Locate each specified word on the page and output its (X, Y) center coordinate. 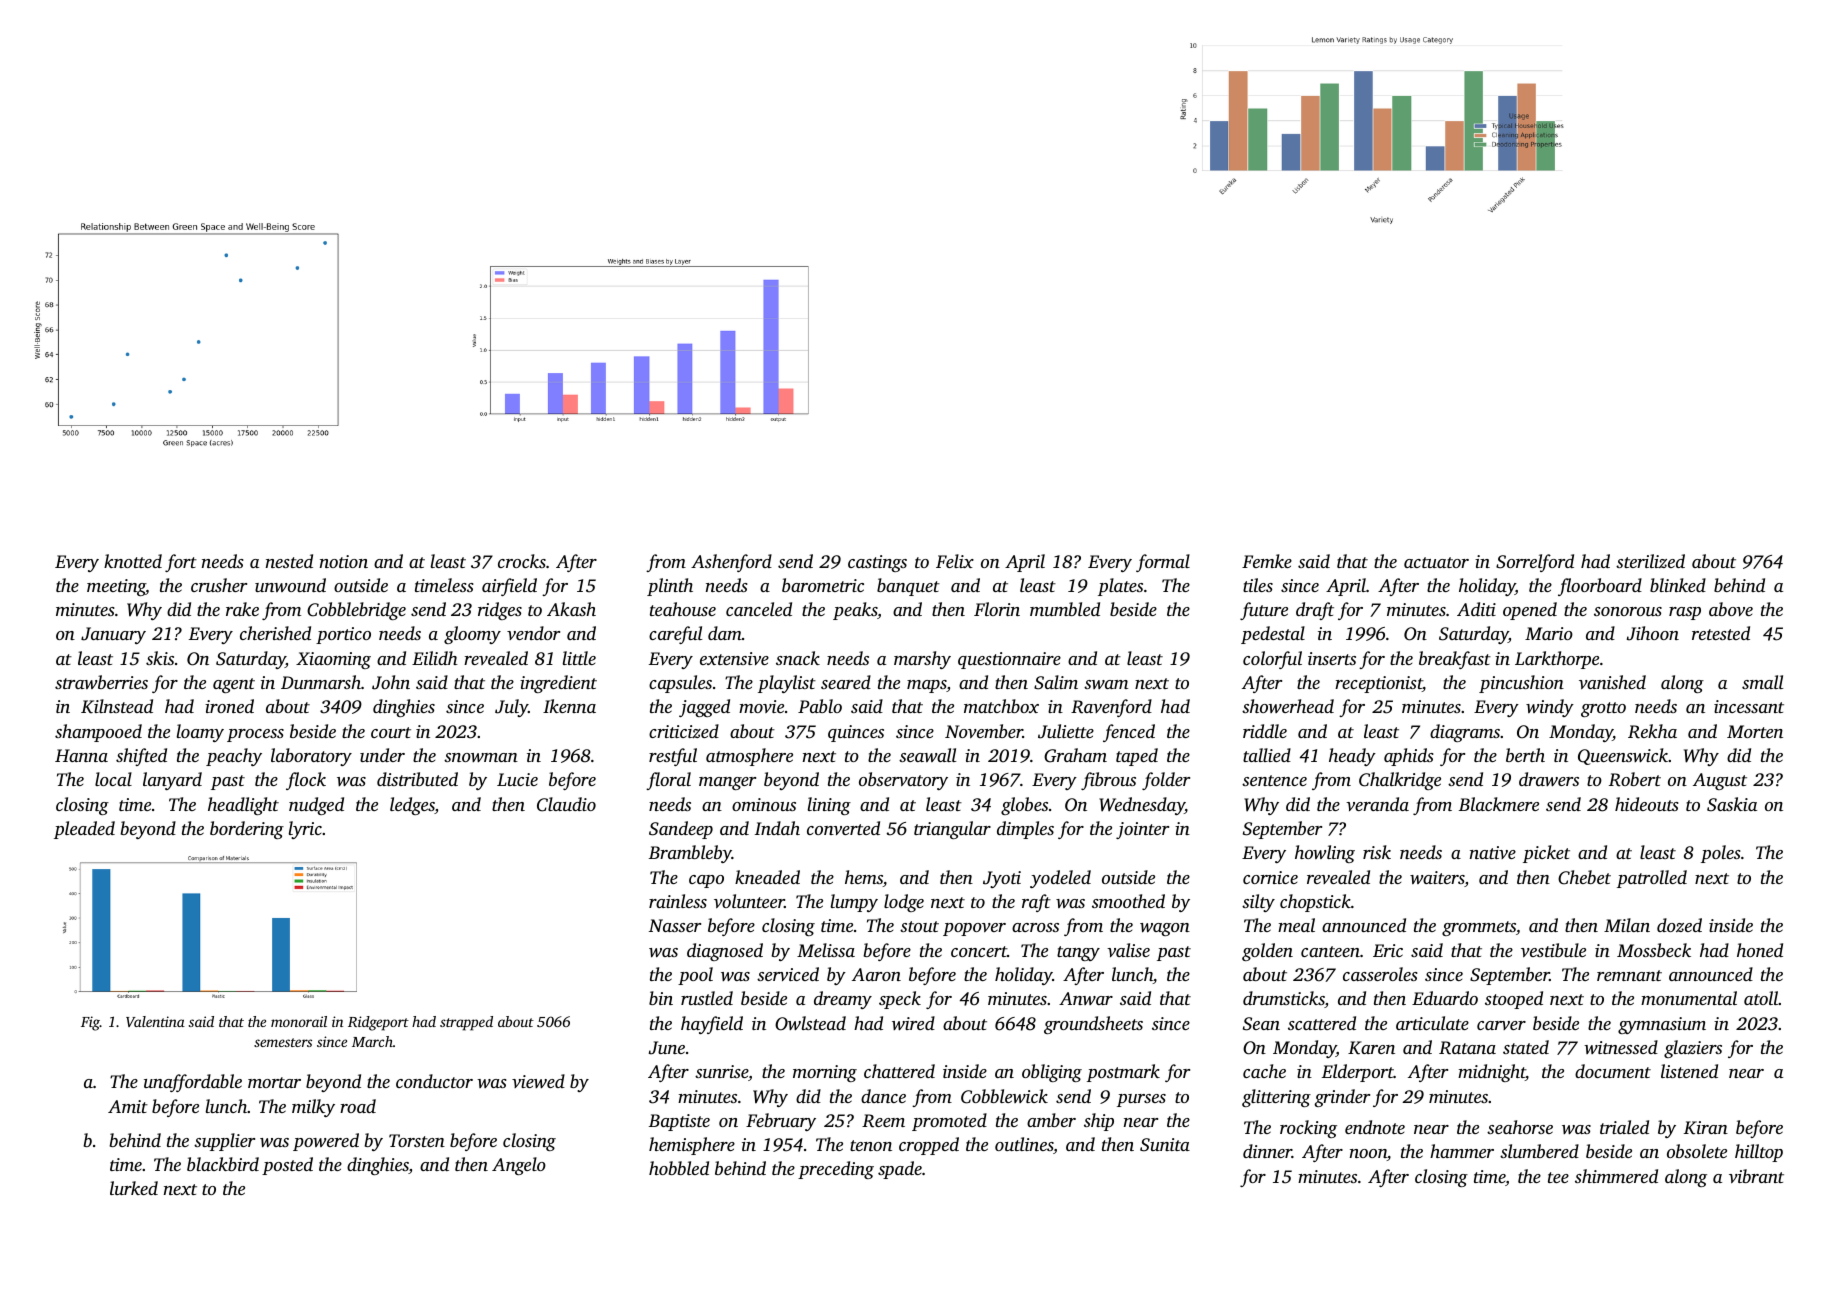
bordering (247, 830)
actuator (1436, 562)
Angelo (519, 1166)
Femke (1267, 561)
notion (344, 561)
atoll (1761, 998)
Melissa (826, 950)
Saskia (1732, 804)
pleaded (84, 830)
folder (1166, 781)
